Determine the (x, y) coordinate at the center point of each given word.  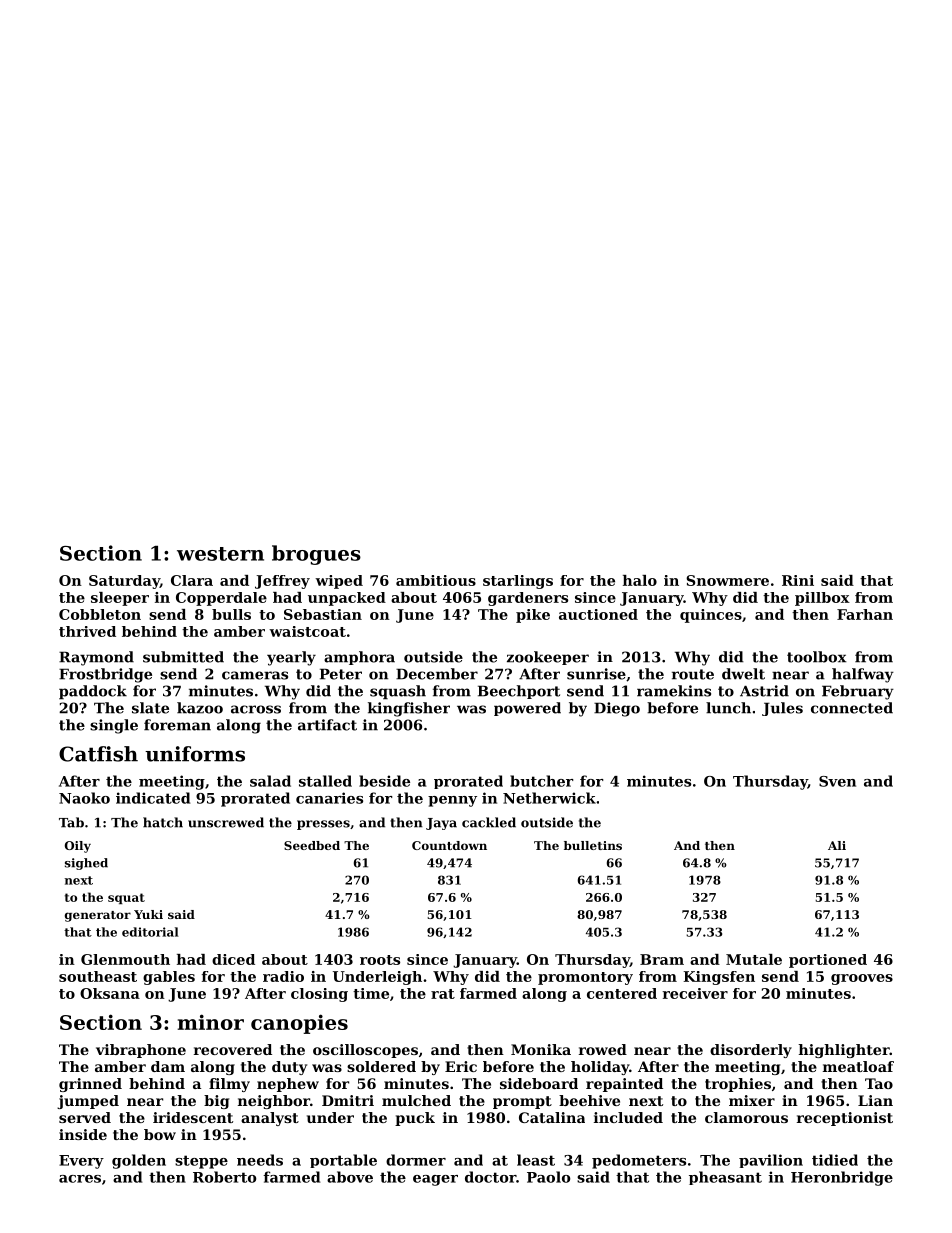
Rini (798, 580)
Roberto (224, 1177)
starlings (518, 582)
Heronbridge (842, 1178)
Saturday (124, 582)
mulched (416, 1100)
